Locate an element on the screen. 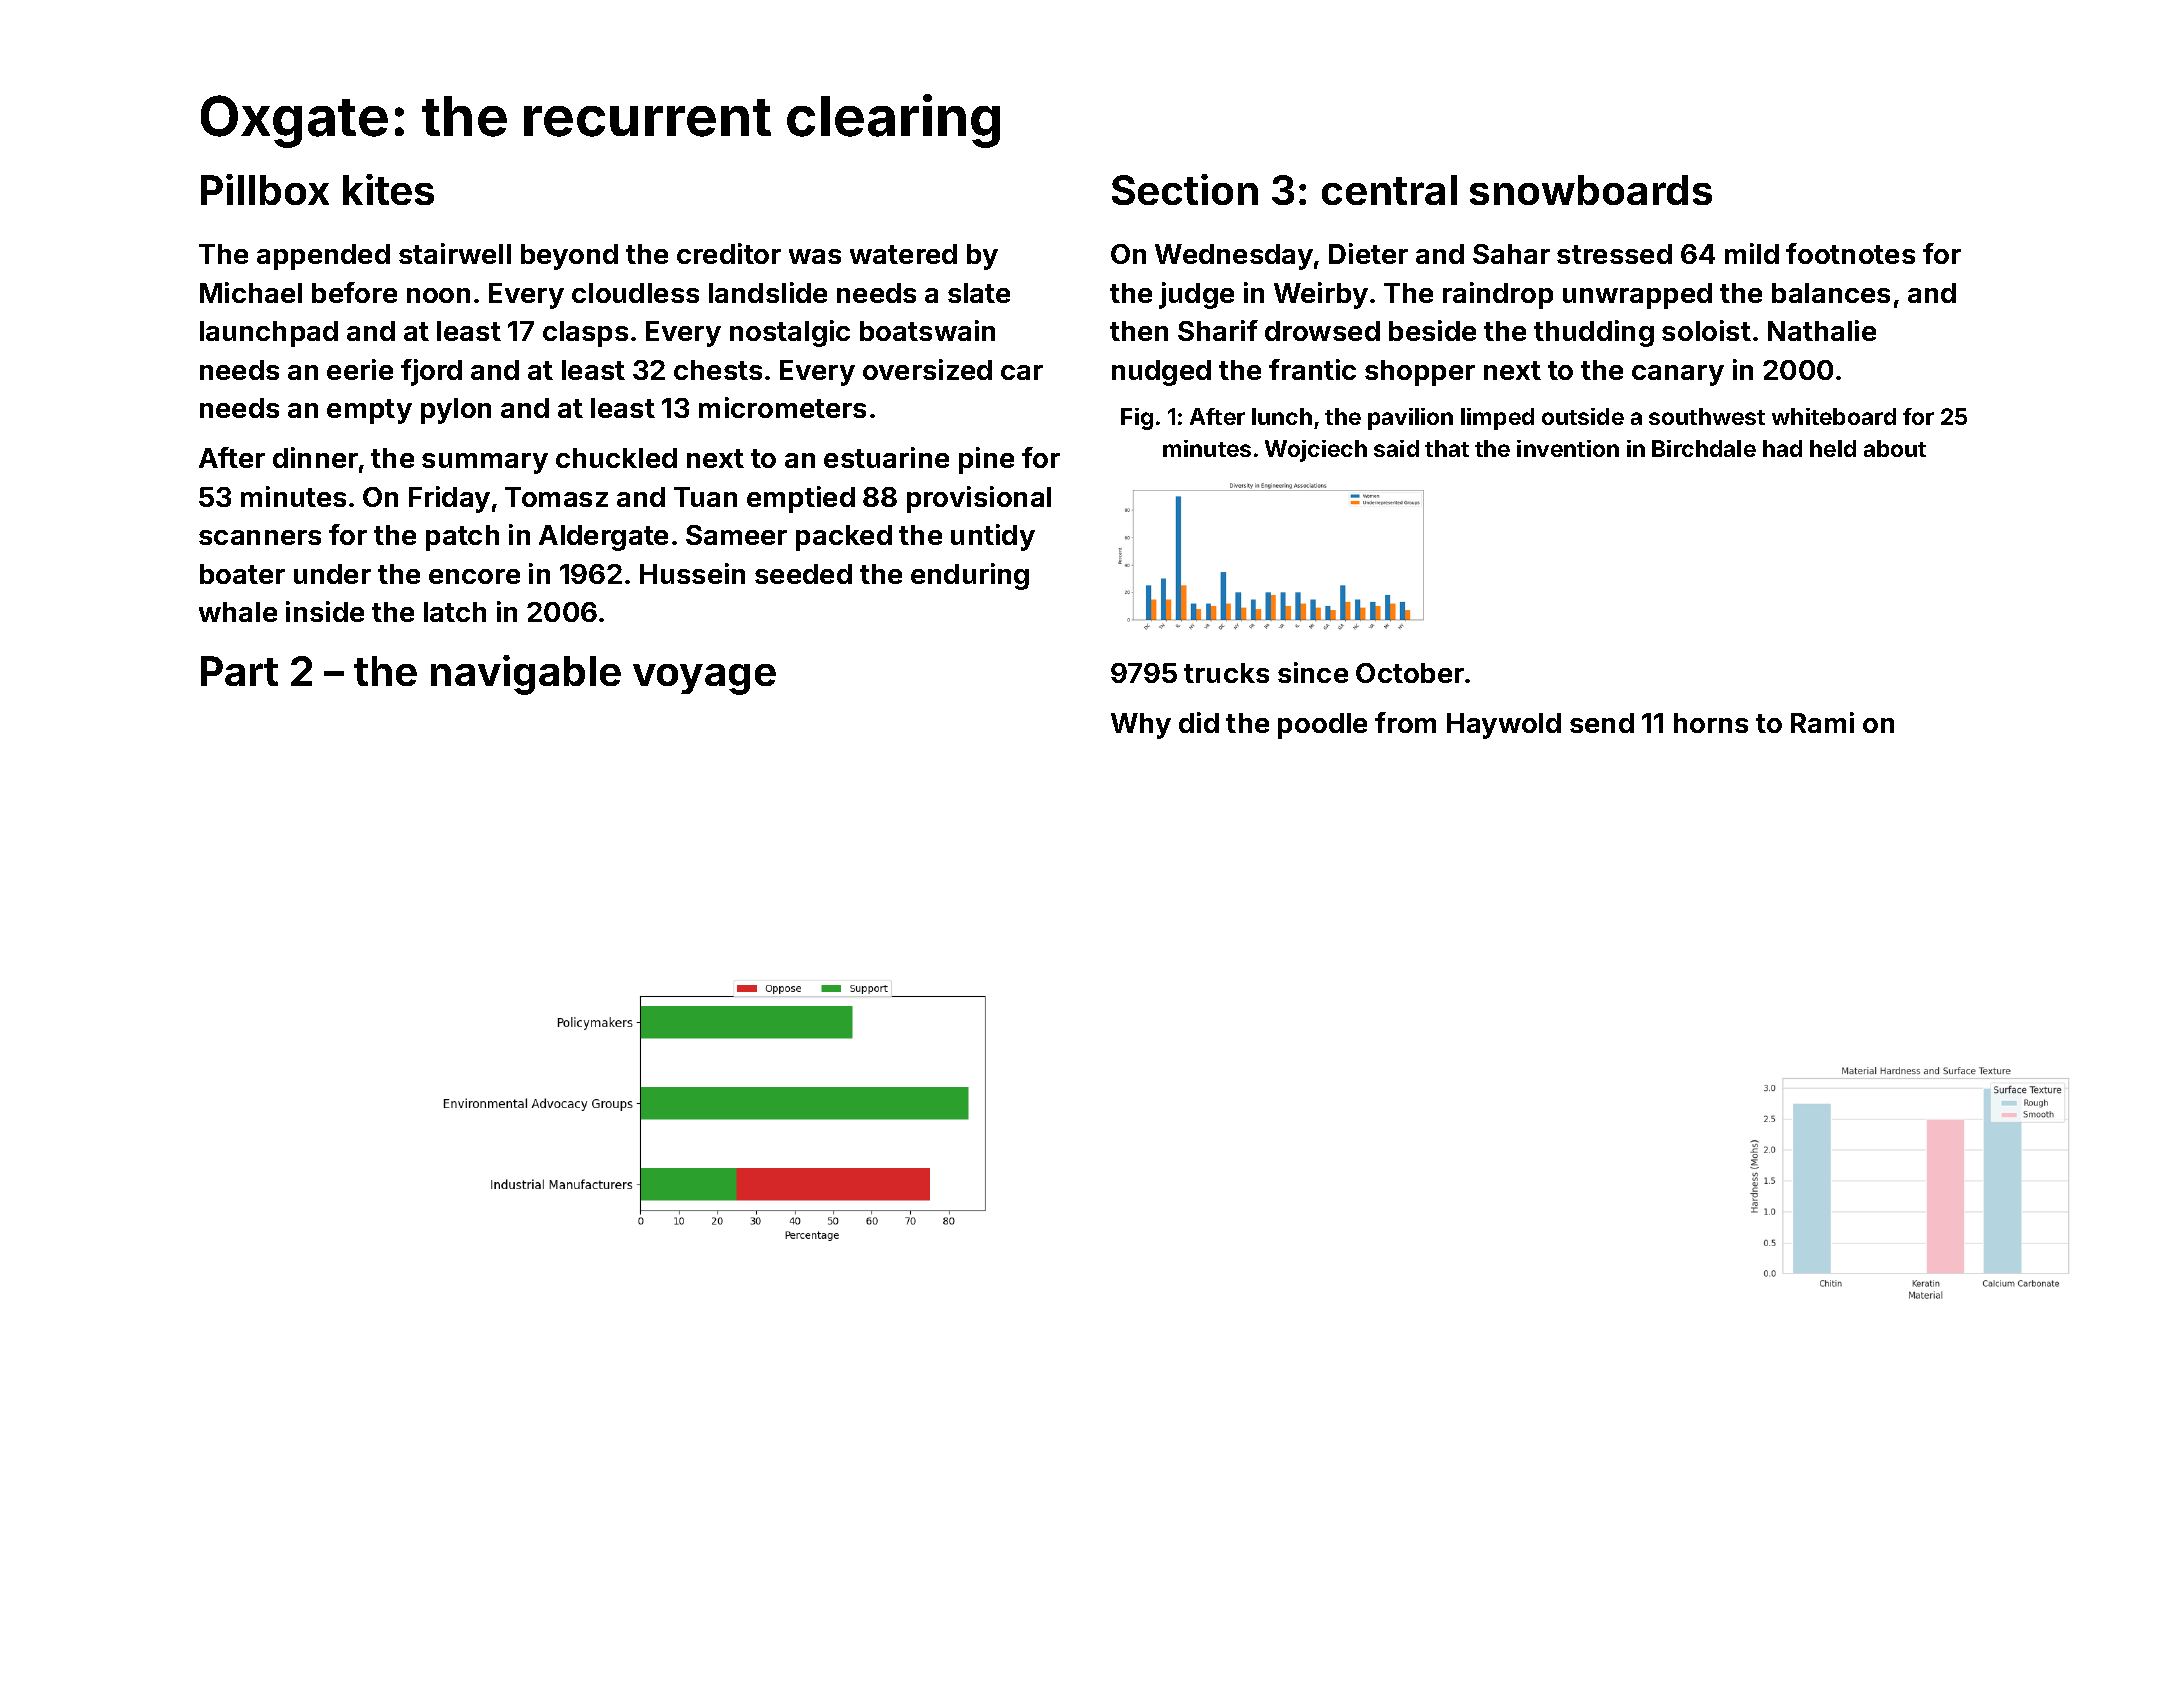 This screenshot has width=2178, height=1683. canary is located at coordinates (1678, 375).
